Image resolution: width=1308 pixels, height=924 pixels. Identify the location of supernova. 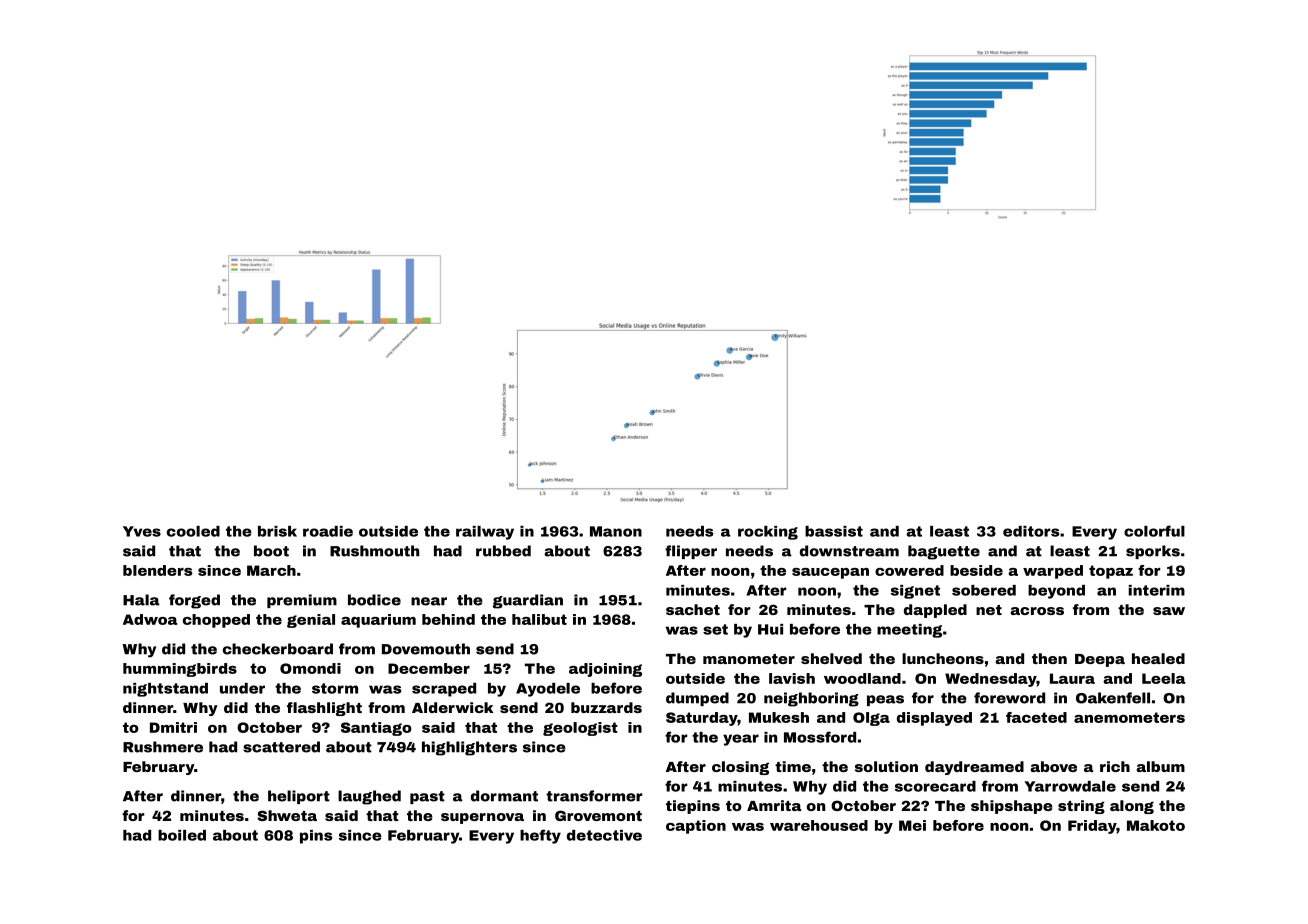
(482, 818).
